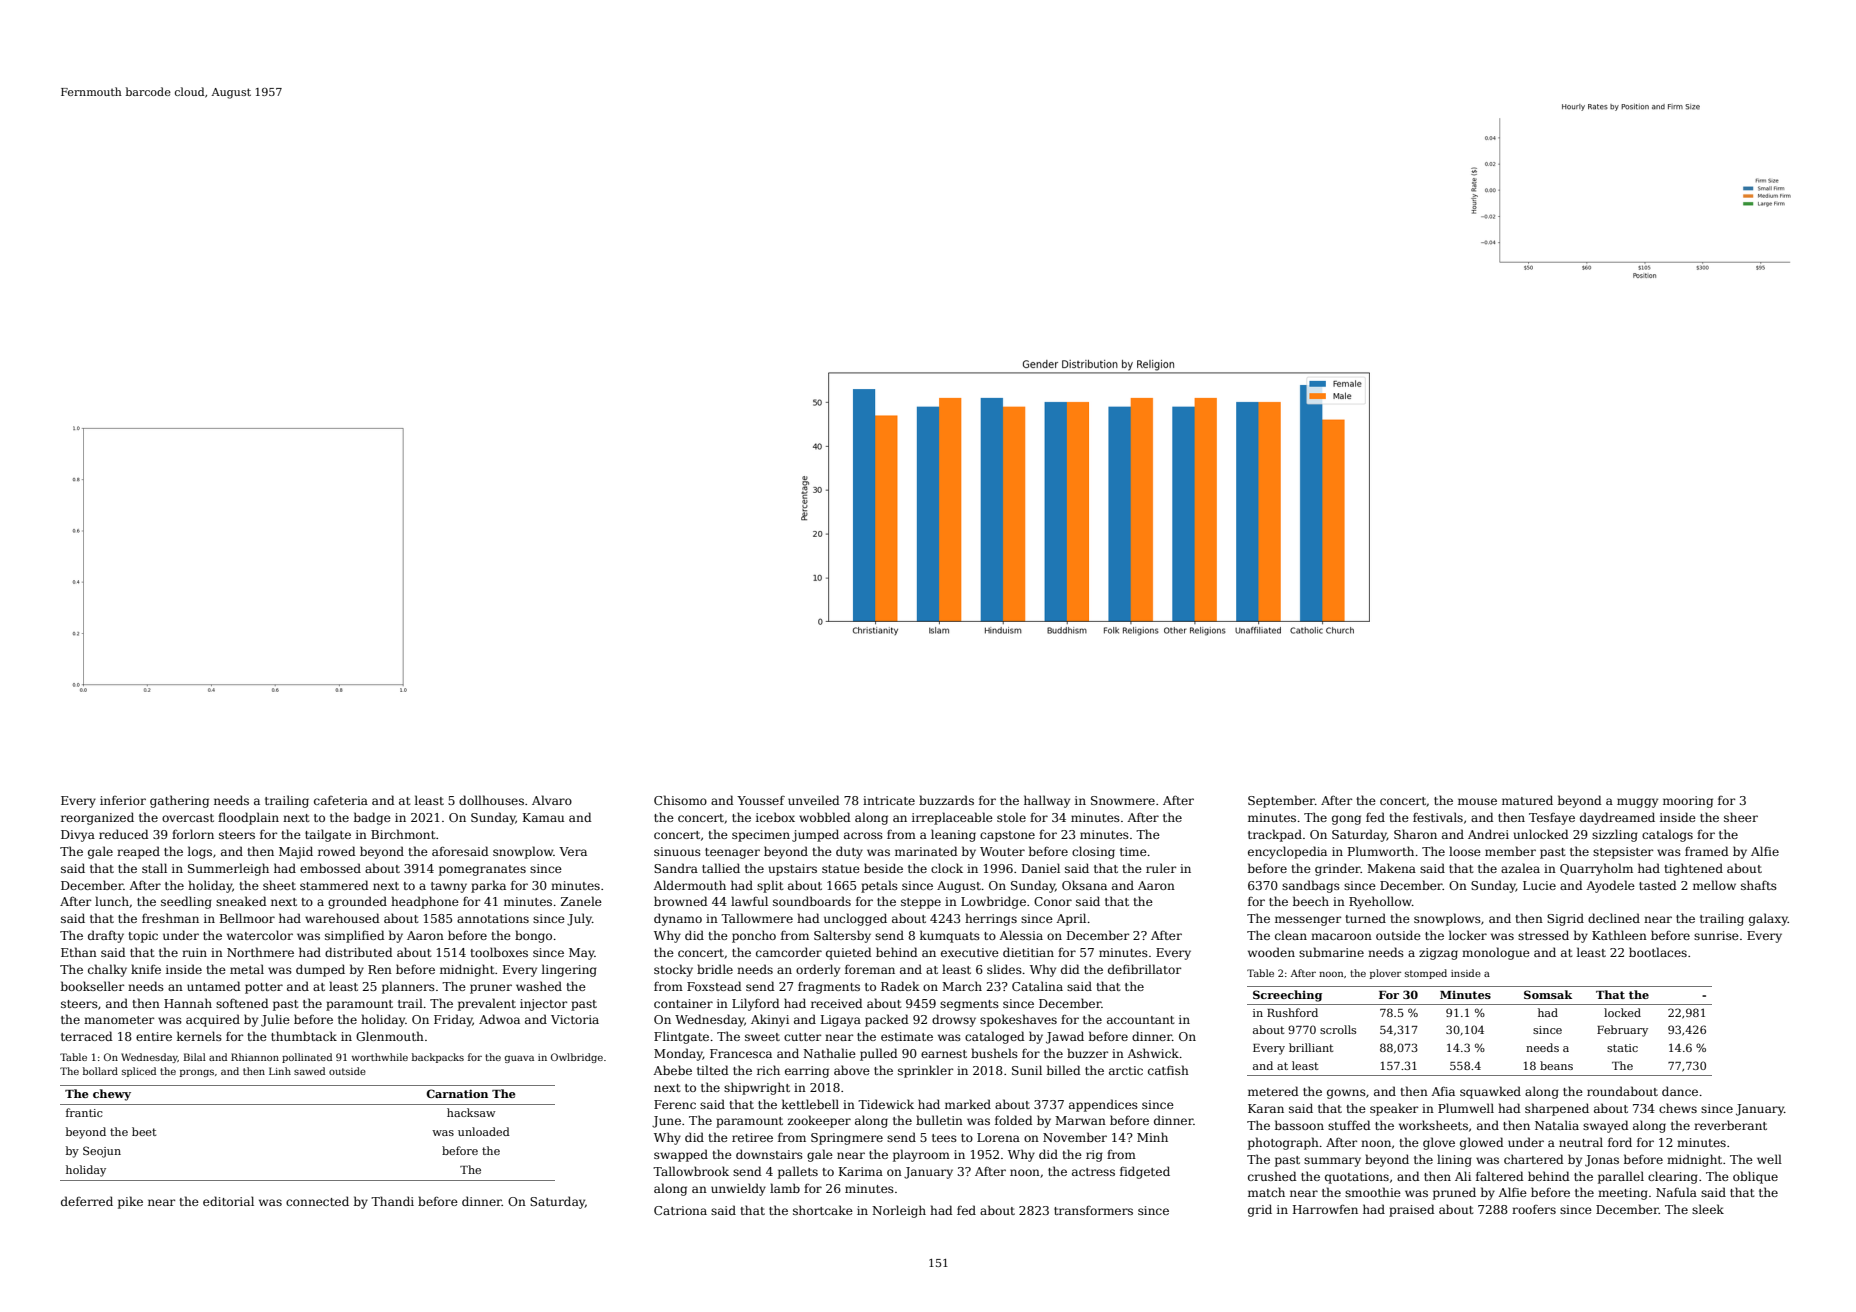 The image size is (1856, 1312). What do you see at coordinates (714, 986) in the page?
I see `Foxstead` at bounding box center [714, 986].
